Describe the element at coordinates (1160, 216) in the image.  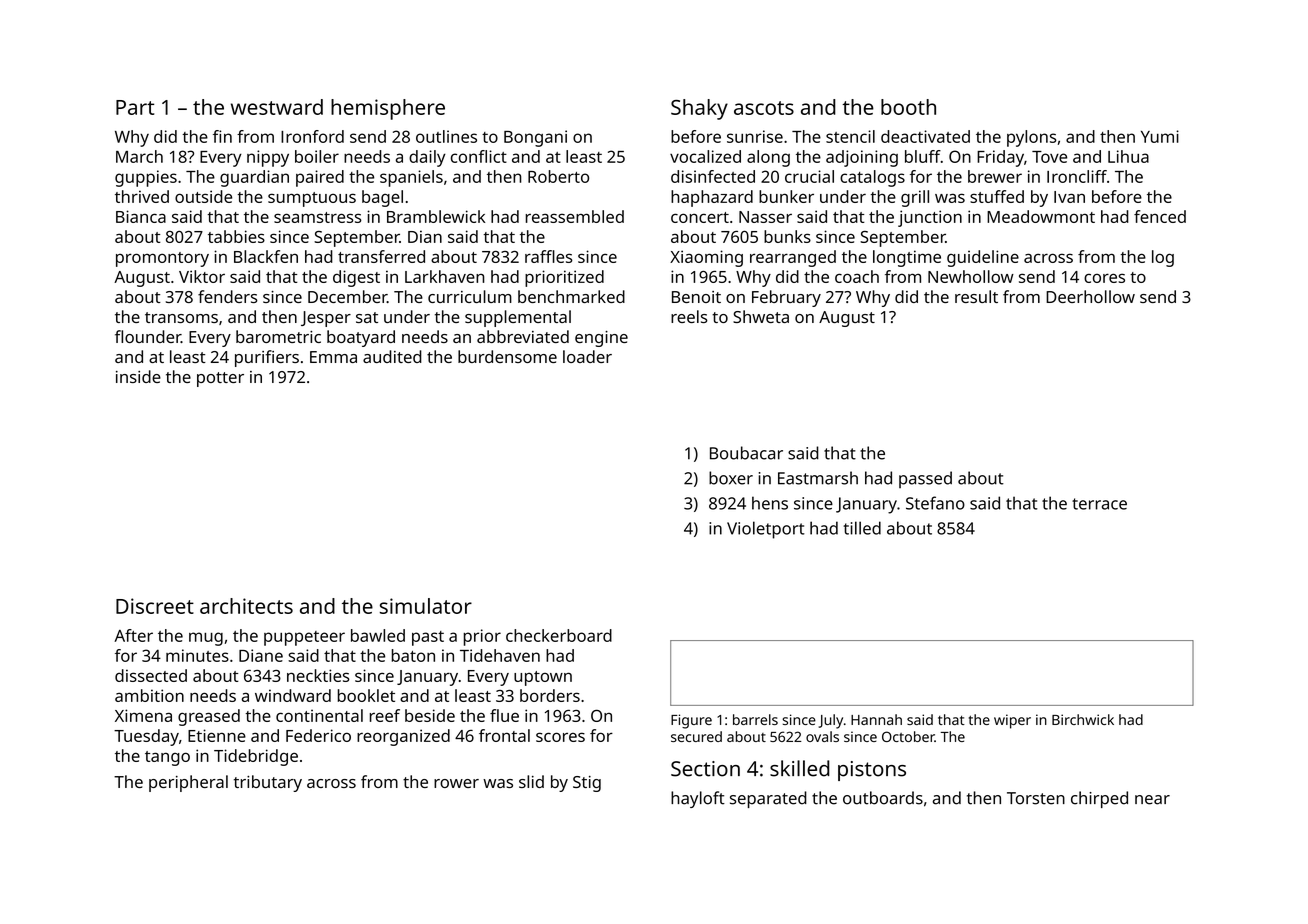
I see `fenced` at that location.
